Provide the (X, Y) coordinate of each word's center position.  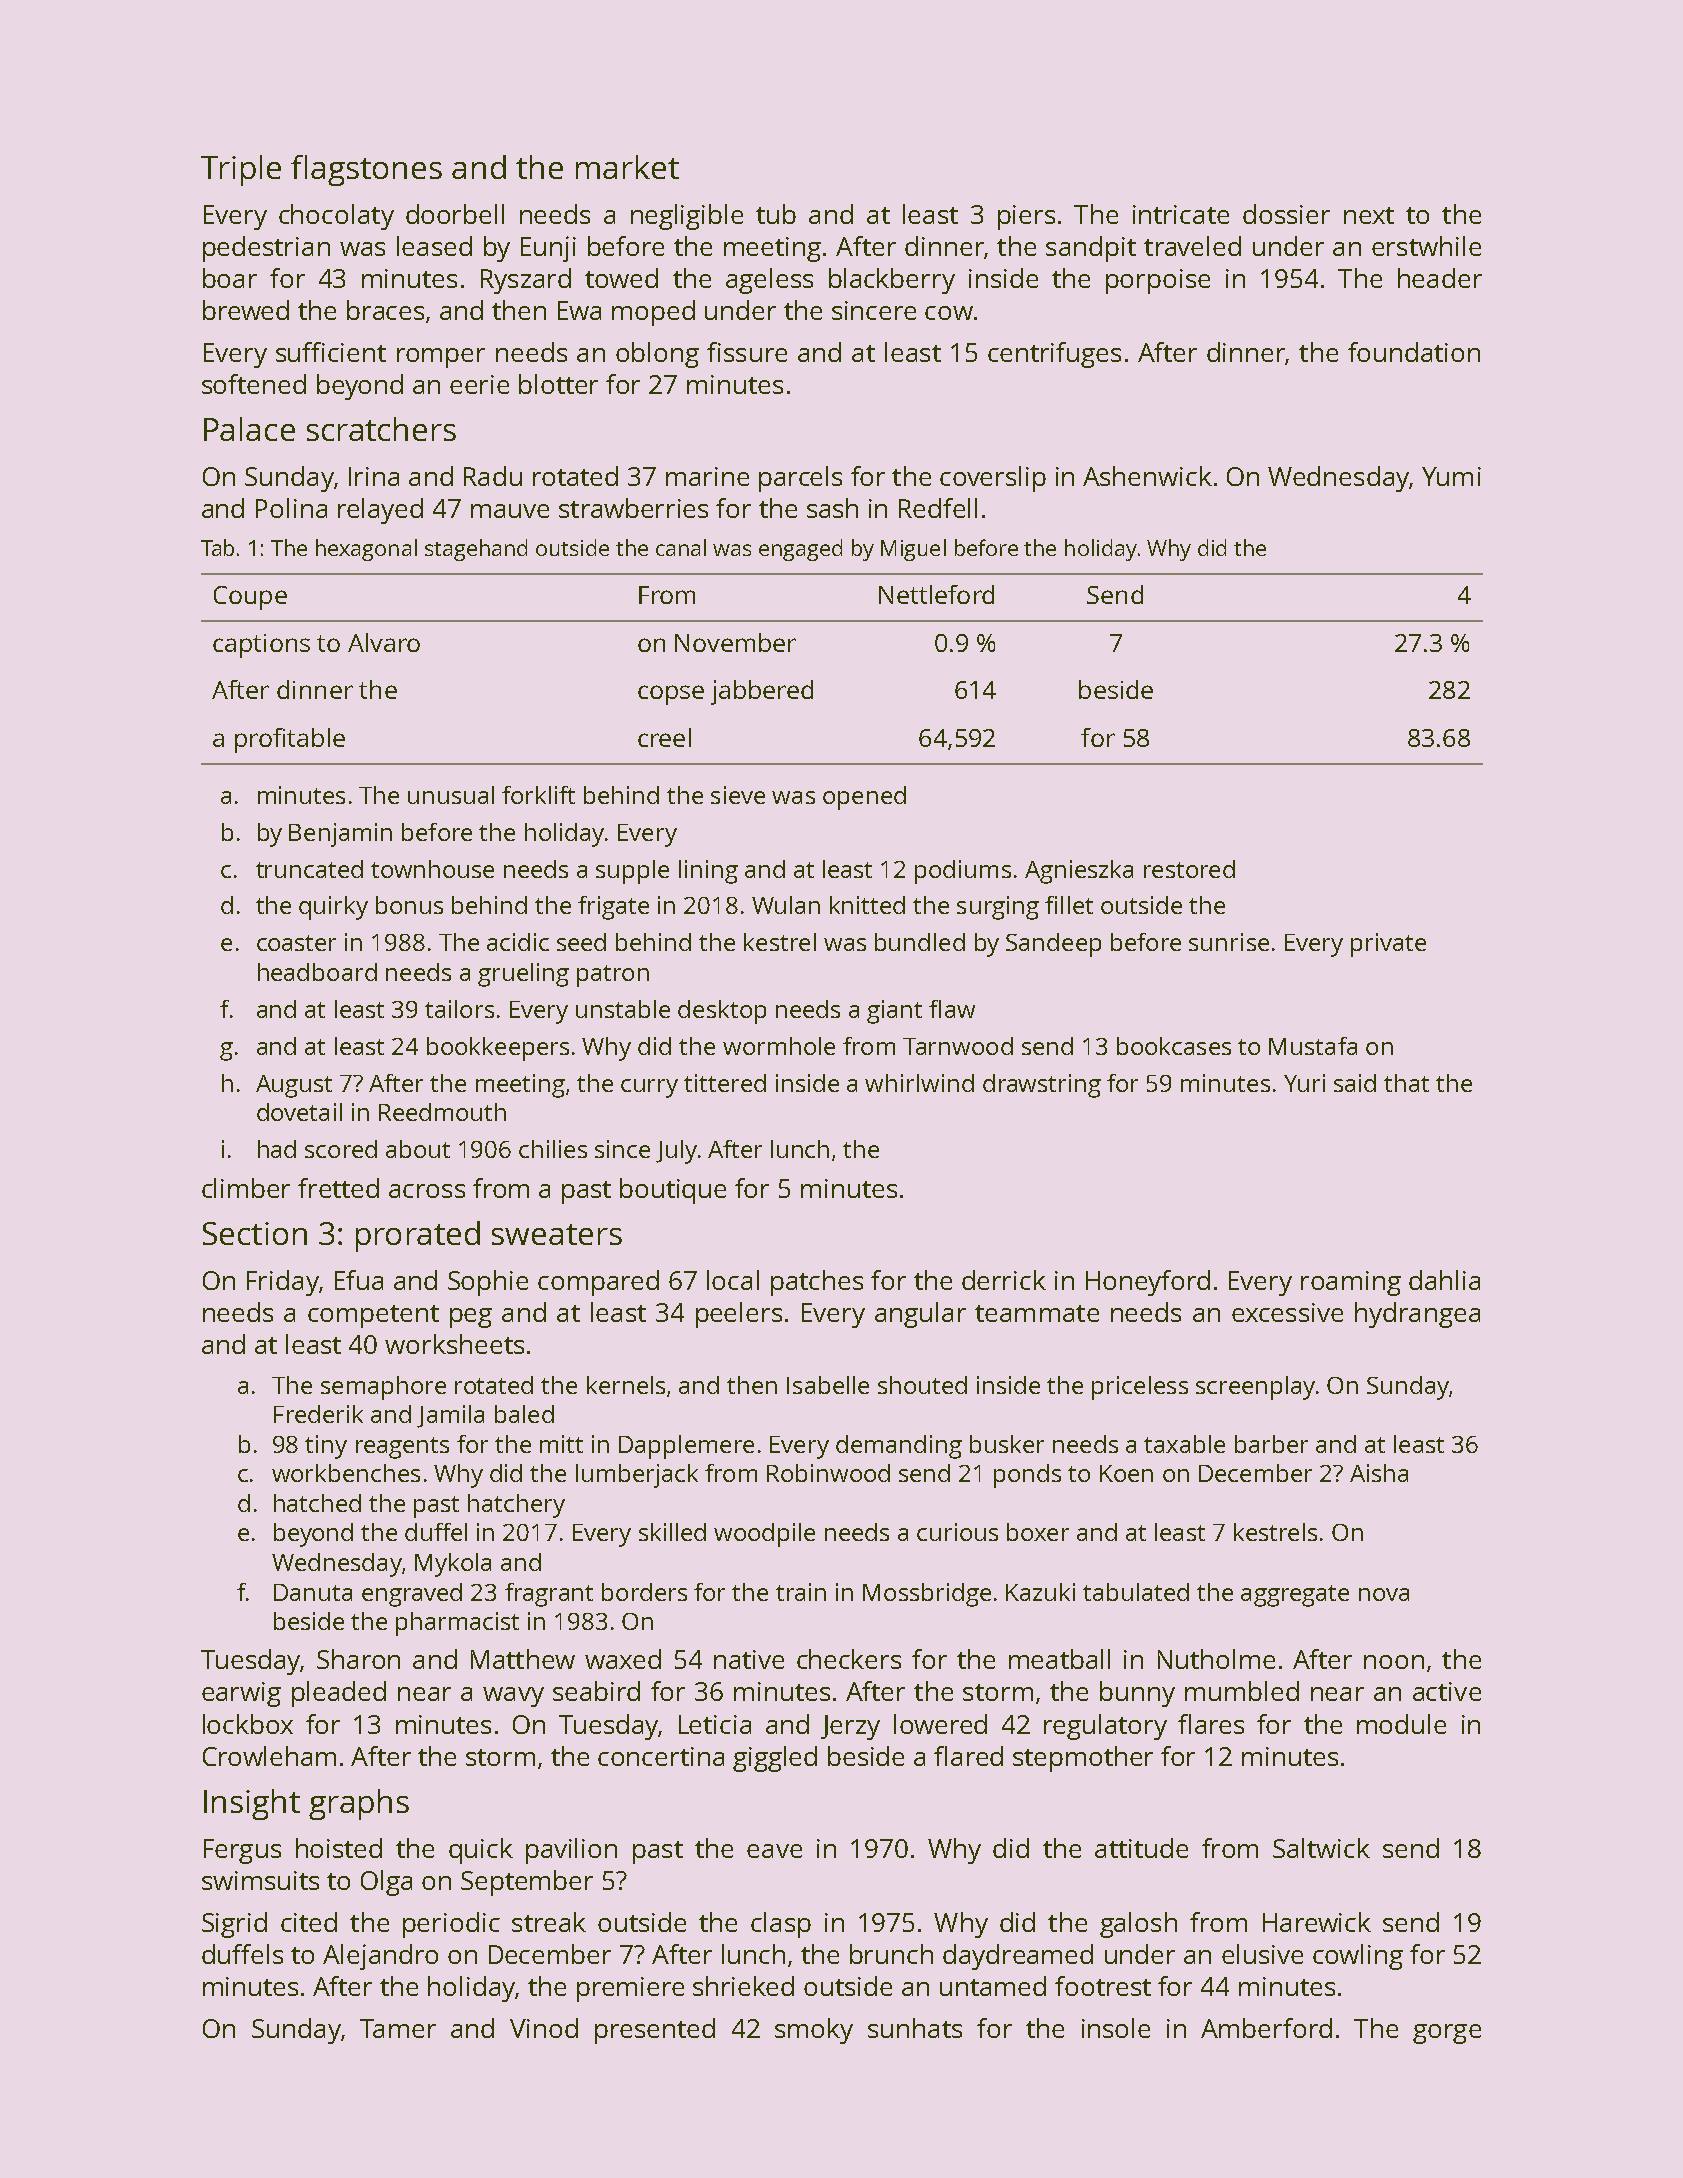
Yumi (1451, 476)
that (1406, 1083)
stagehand (476, 550)
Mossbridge (927, 1595)
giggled (775, 1759)
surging (998, 908)
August (294, 1086)
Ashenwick (1147, 476)
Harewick (1317, 1922)
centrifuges (1054, 355)
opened (864, 798)
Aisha (1379, 1473)
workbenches (346, 1473)
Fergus (242, 1851)
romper (441, 358)
